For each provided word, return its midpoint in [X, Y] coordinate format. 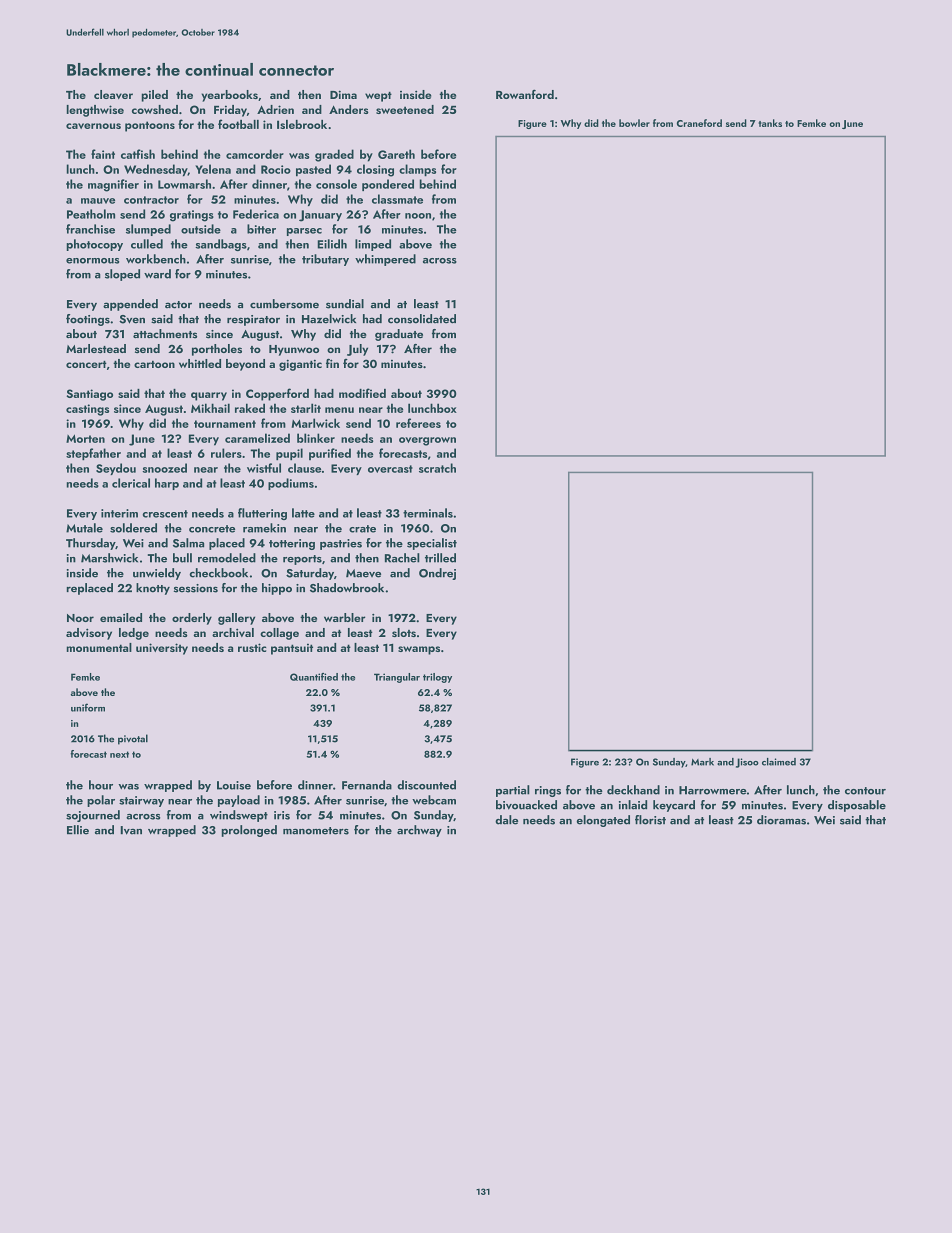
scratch [437, 468]
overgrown [427, 441]
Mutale [84, 528]
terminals [428, 513]
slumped [148, 230]
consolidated [422, 319]
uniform [88, 707]
